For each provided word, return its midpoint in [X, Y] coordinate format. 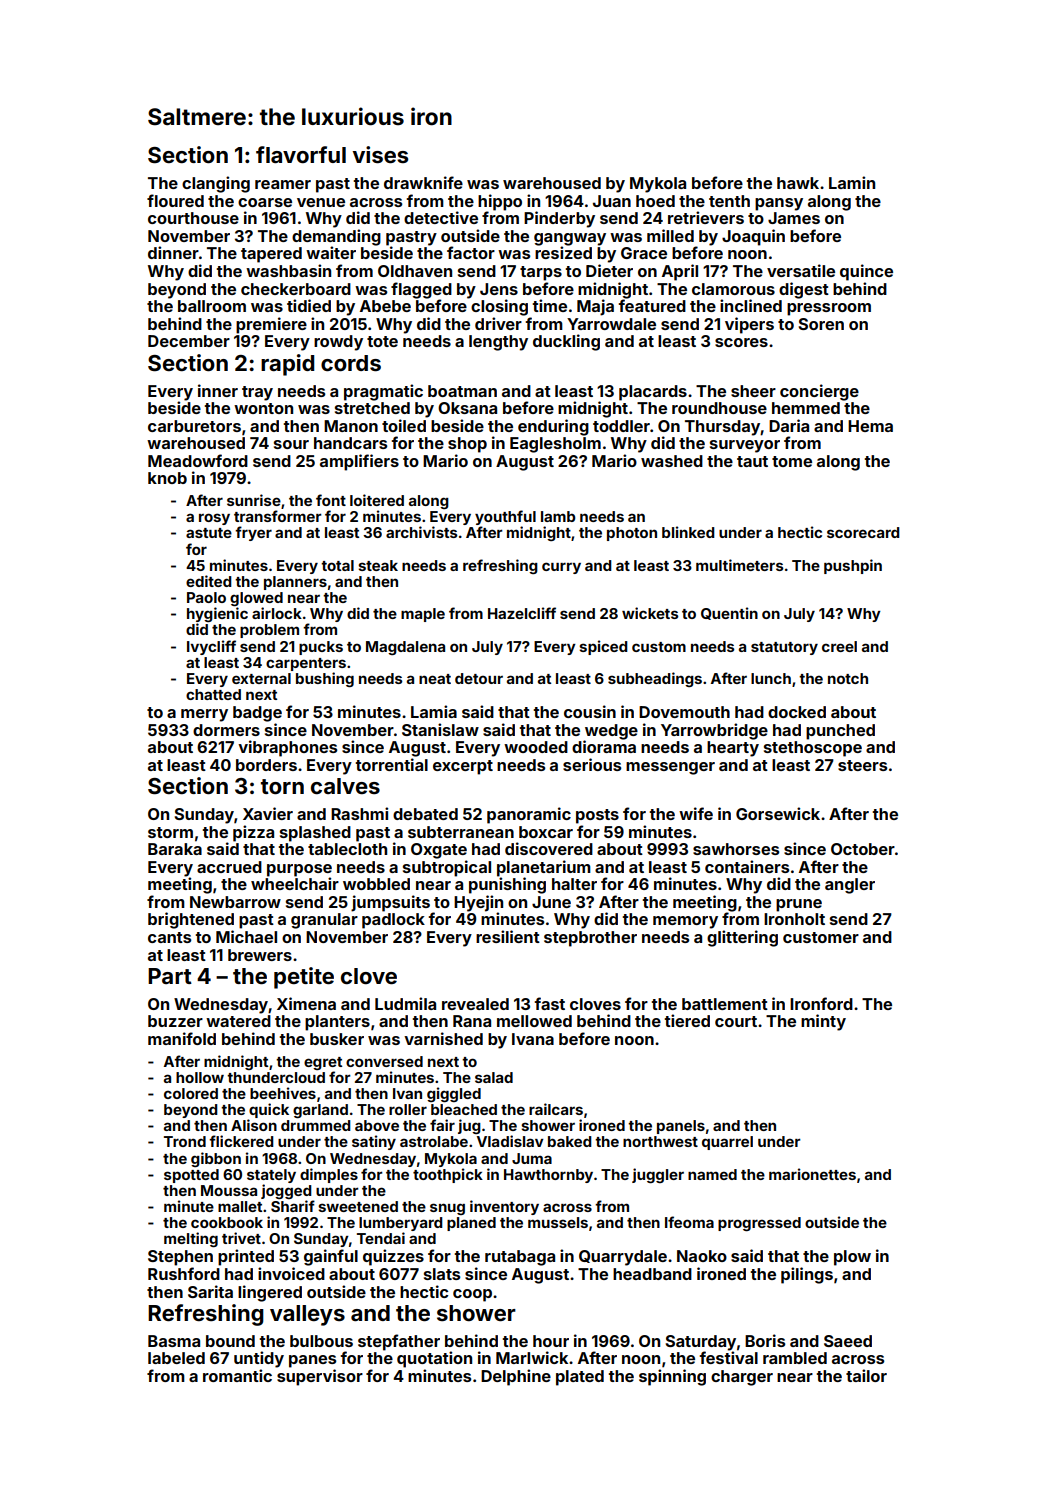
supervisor [320, 1377]
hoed [655, 201]
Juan [612, 201]
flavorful [301, 154]
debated [425, 814]
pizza [253, 833]
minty [823, 1022]
